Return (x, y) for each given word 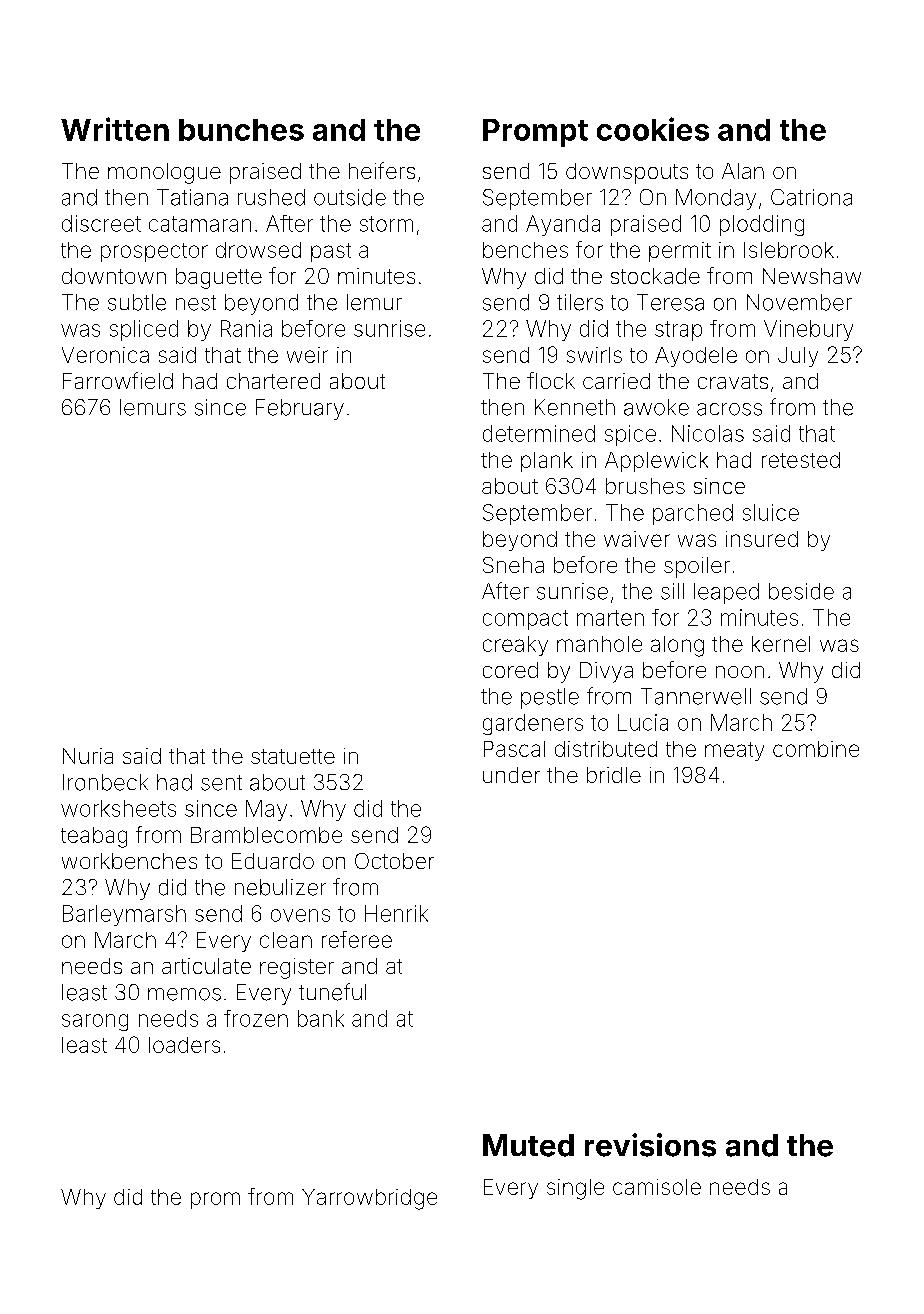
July (798, 357)
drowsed (258, 250)
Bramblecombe (266, 835)
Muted (528, 1145)
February (300, 409)
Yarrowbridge (369, 1199)
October (394, 861)
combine (816, 749)
